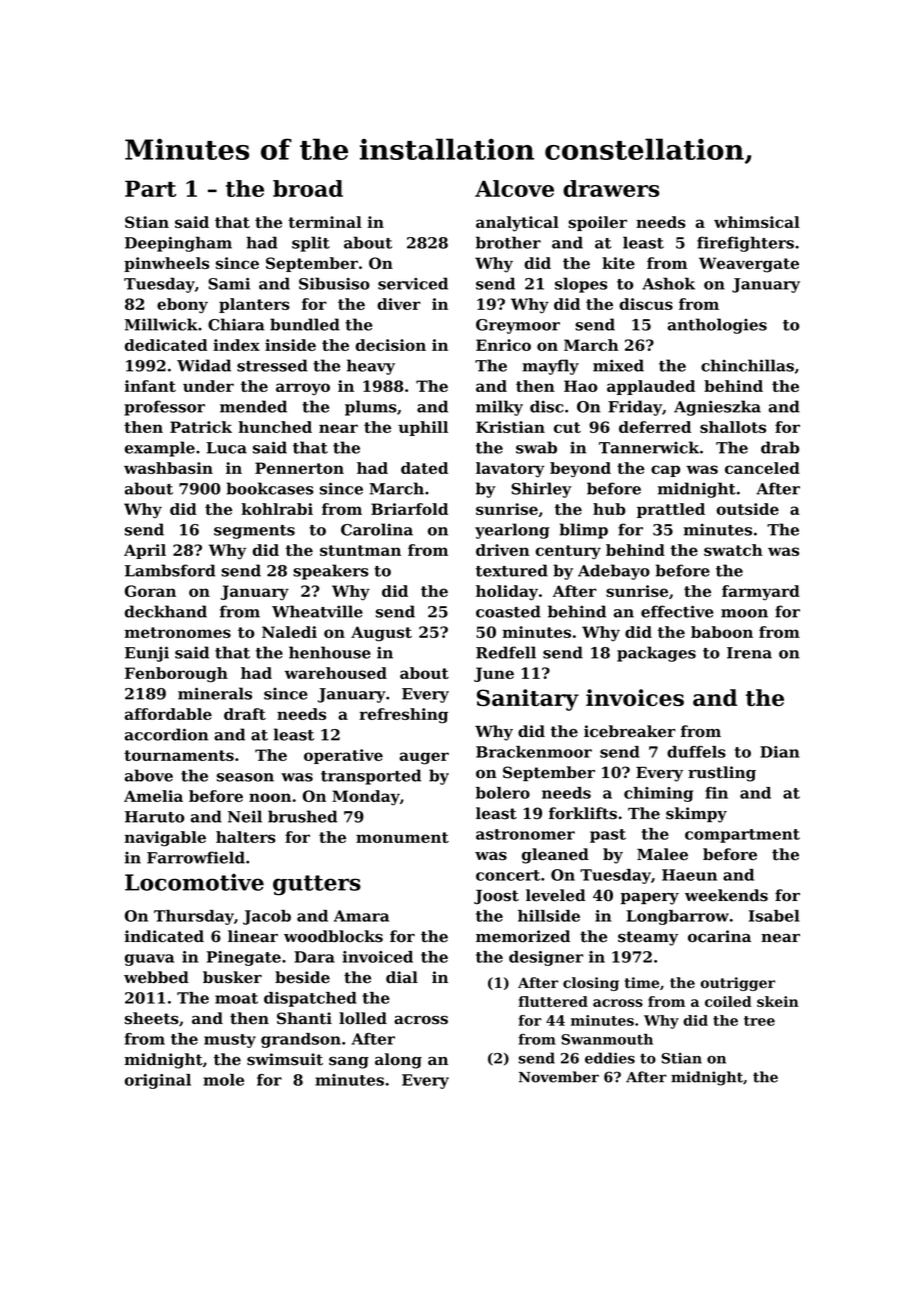 The width and height of the page is (924, 1314). What do you see at coordinates (514, 188) in the page?
I see `Alcove` at bounding box center [514, 188].
